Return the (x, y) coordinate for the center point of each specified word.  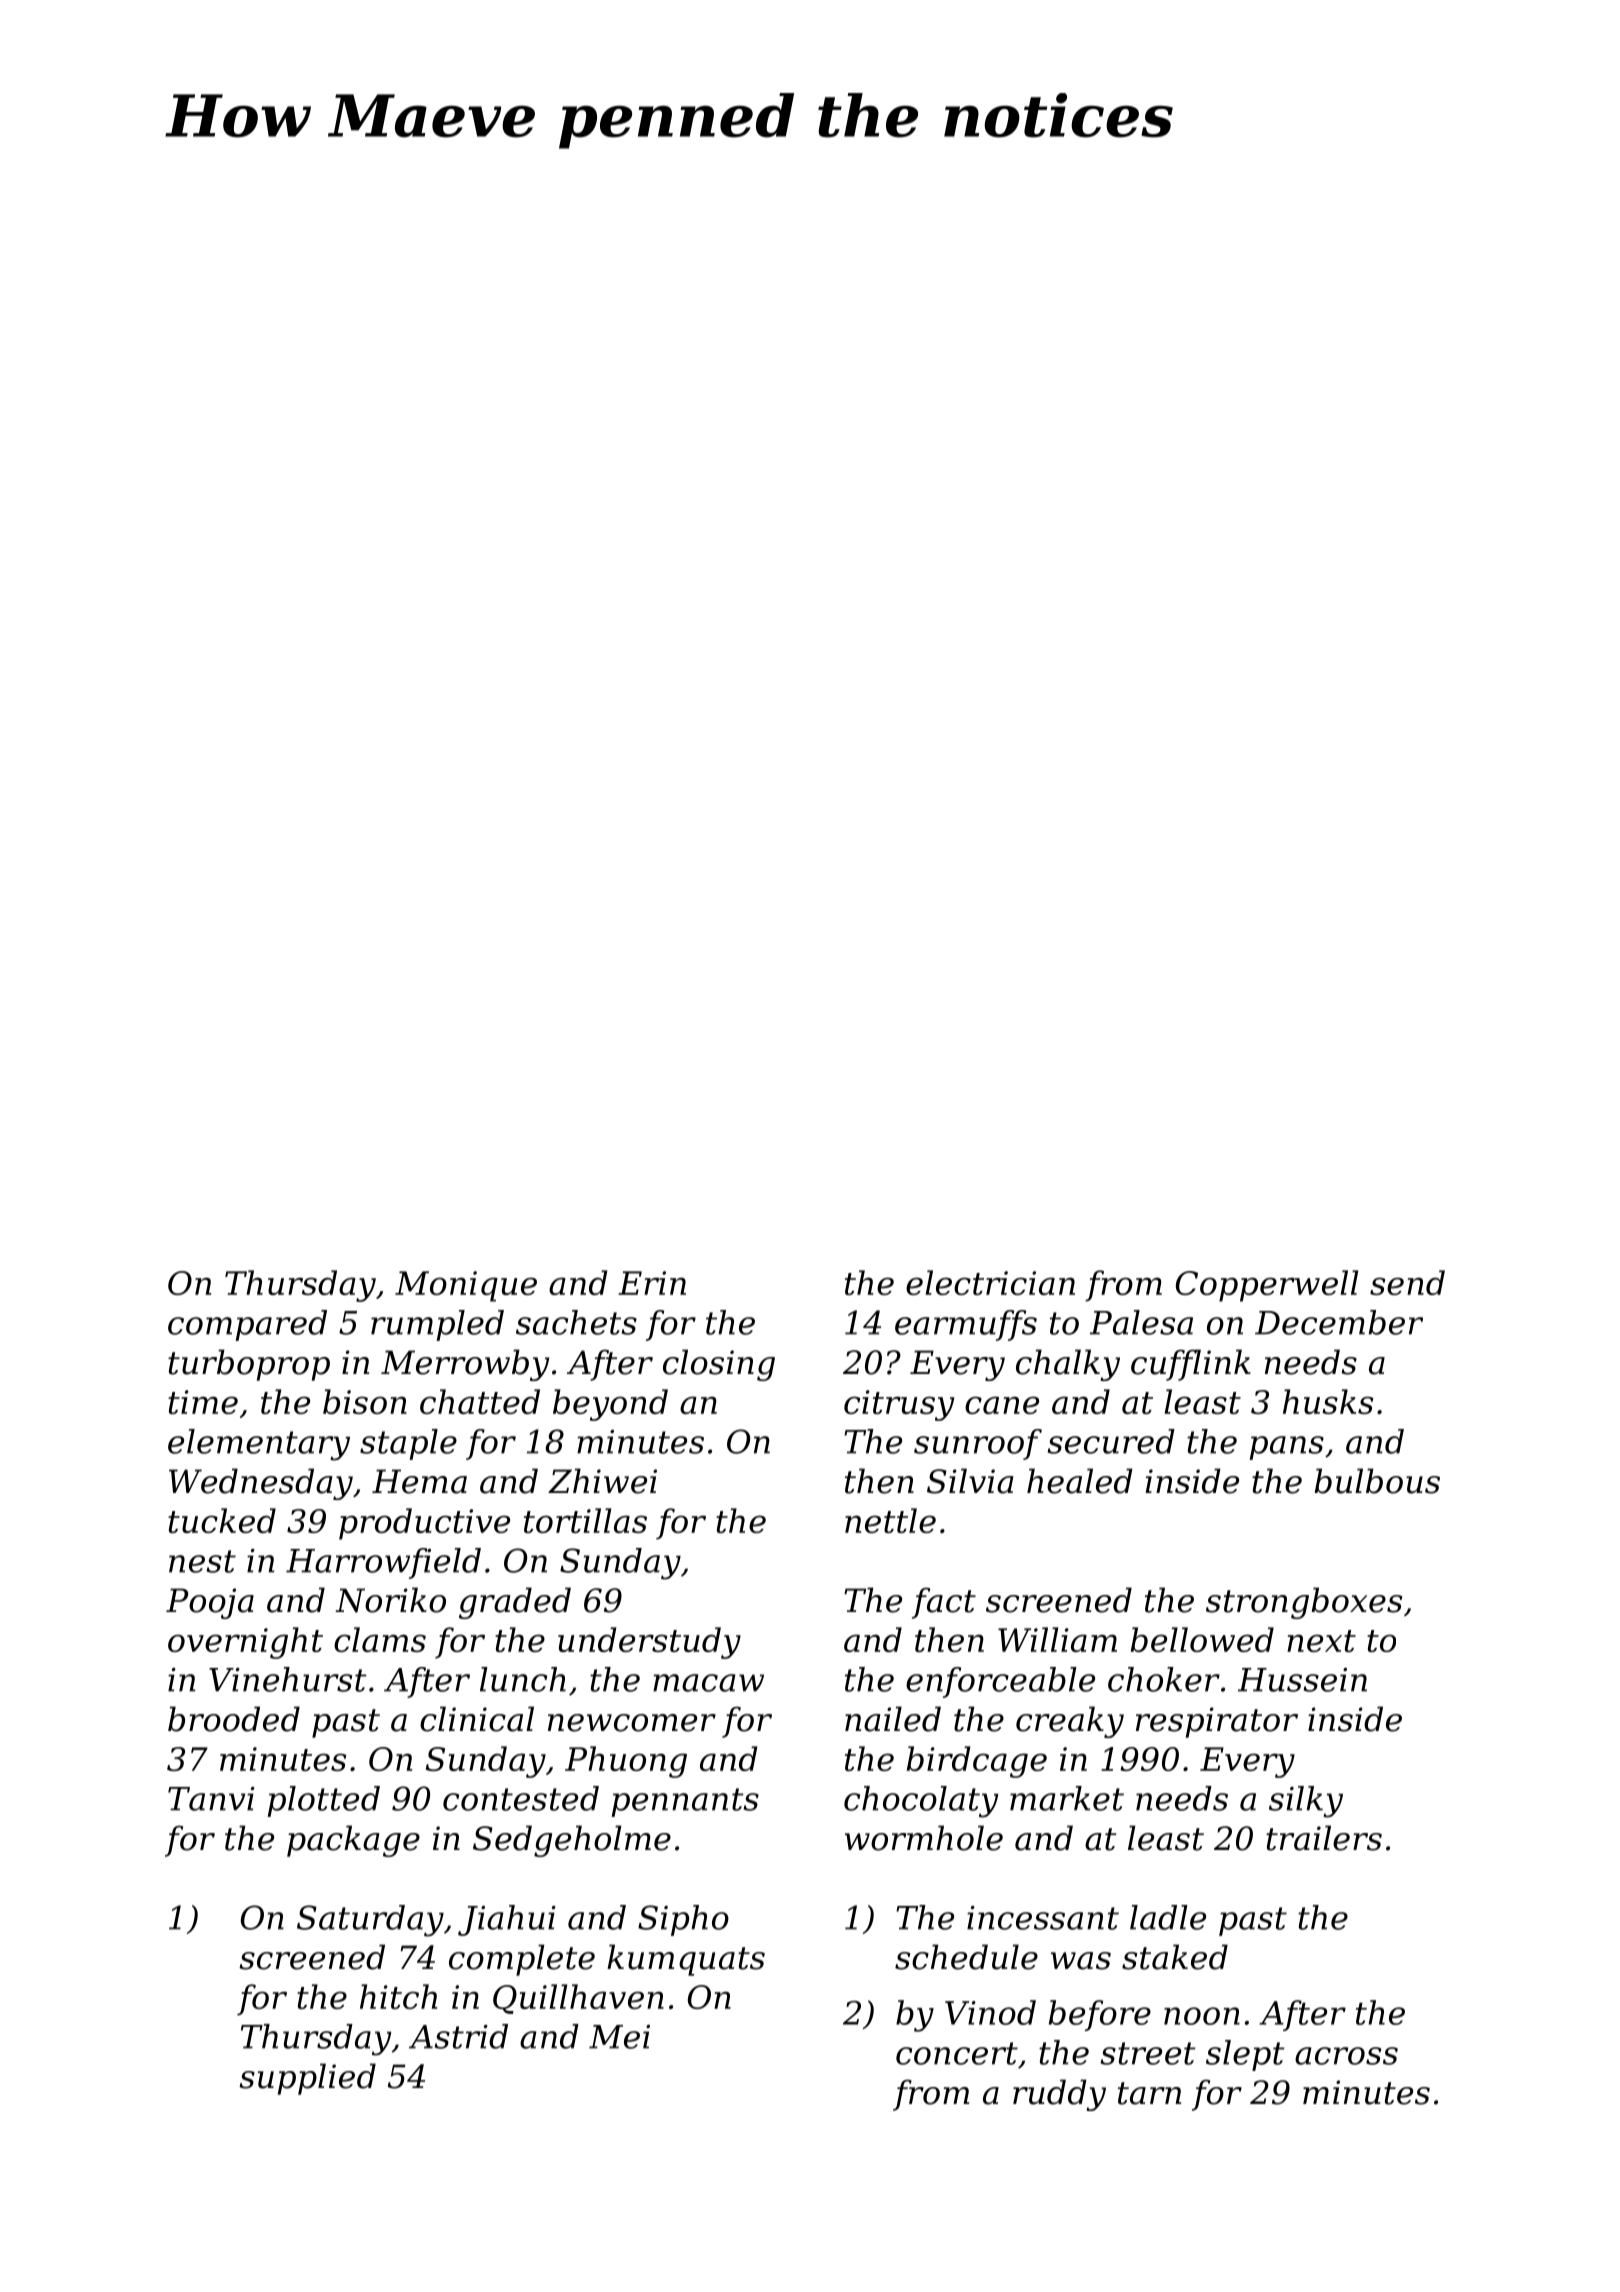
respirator (1217, 1722)
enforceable (1000, 1682)
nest (202, 1561)
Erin (652, 1283)
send (1407, 1282)
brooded (234, 1719)
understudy (649, 1643)
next (1321, 1641)
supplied (307, 2079)
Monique (466, 1286)
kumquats (686, 1960)
